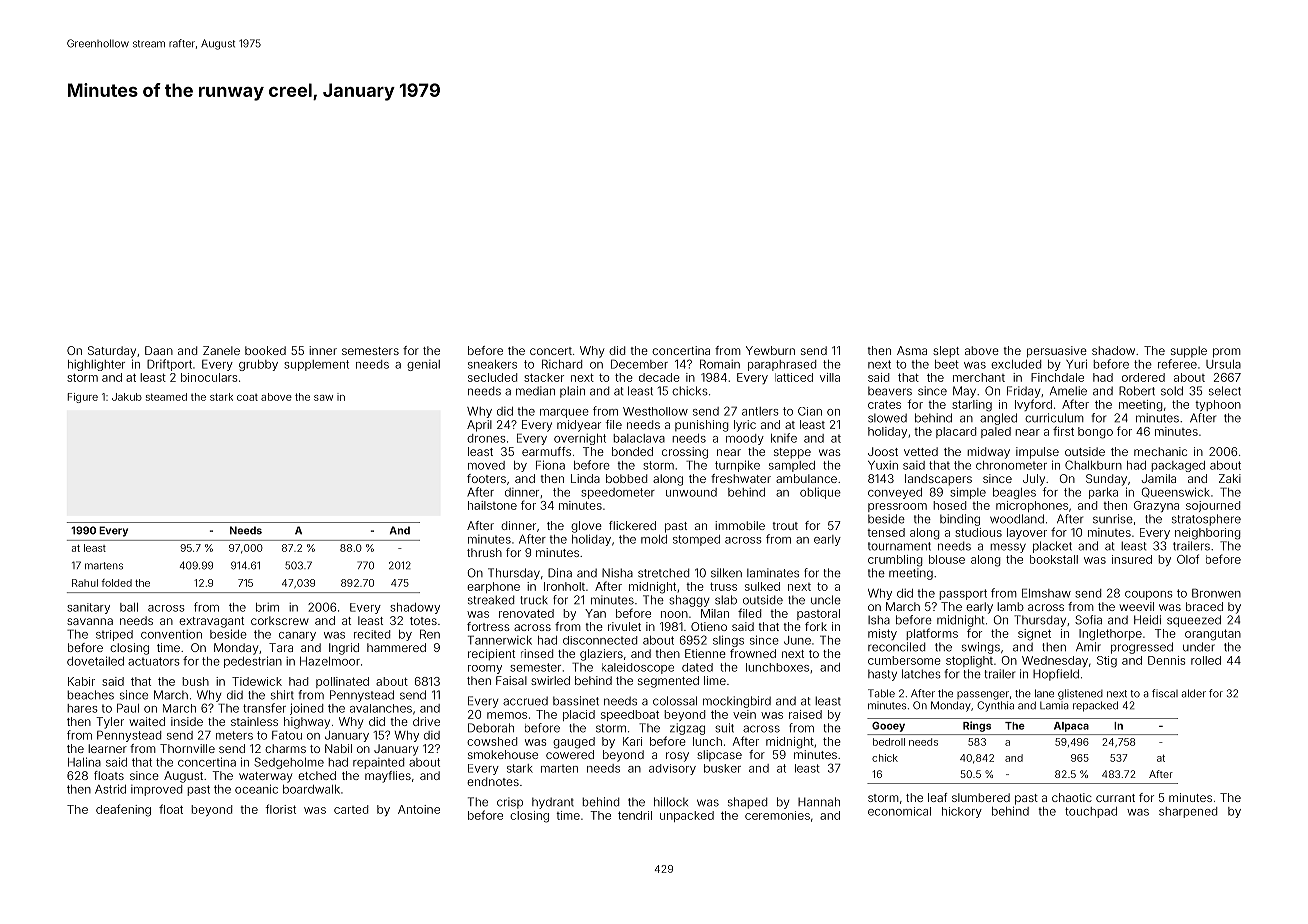 The height and width of the screenshot is (924, 1308). Describe the element at coordinates (932, 634) in the screenshot. I see `platforms` at that location.
